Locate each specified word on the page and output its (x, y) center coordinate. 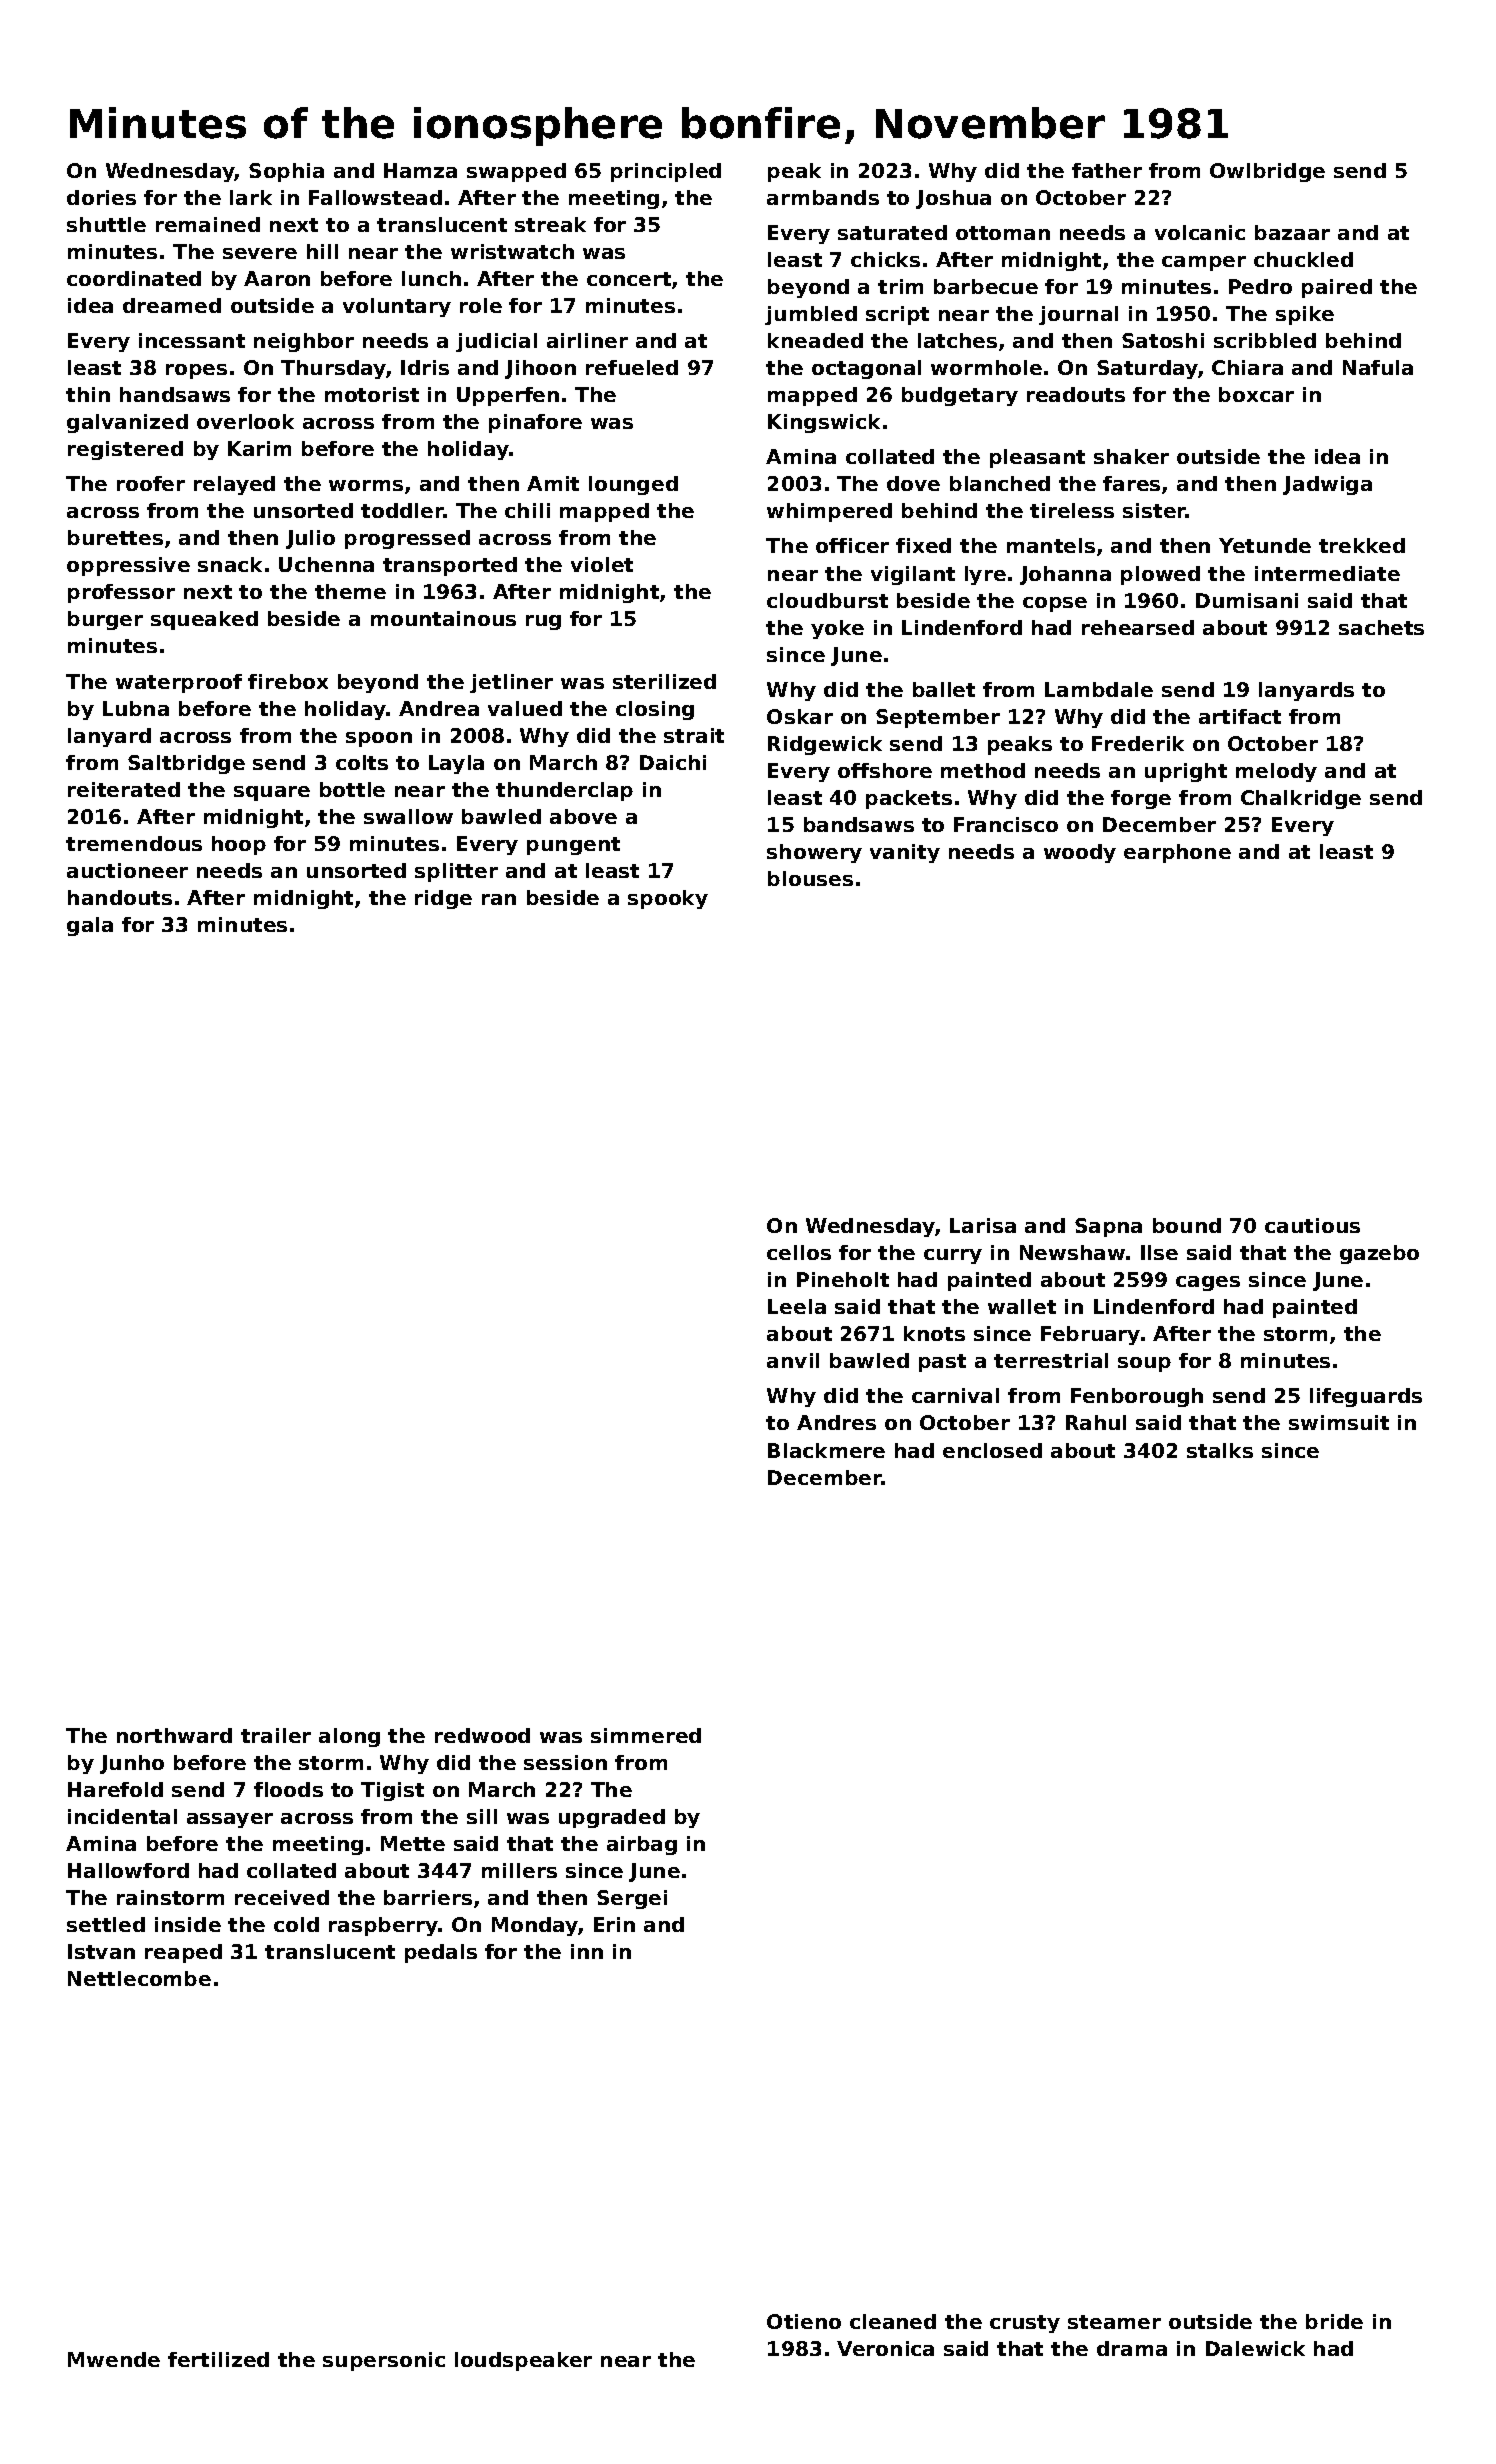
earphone (1177, 853)
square (272, 793)
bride (1334, 2321)
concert (629, 279)
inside (188, 1924)
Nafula (1378, 367)
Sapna (1108, 1227)
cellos (799, 1252)
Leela (797, 1306)
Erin (614, 1924)
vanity (905, 853)
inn (587, 1951)
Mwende (114, 2359)
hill (322, 251)
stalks (1220, 1450)
